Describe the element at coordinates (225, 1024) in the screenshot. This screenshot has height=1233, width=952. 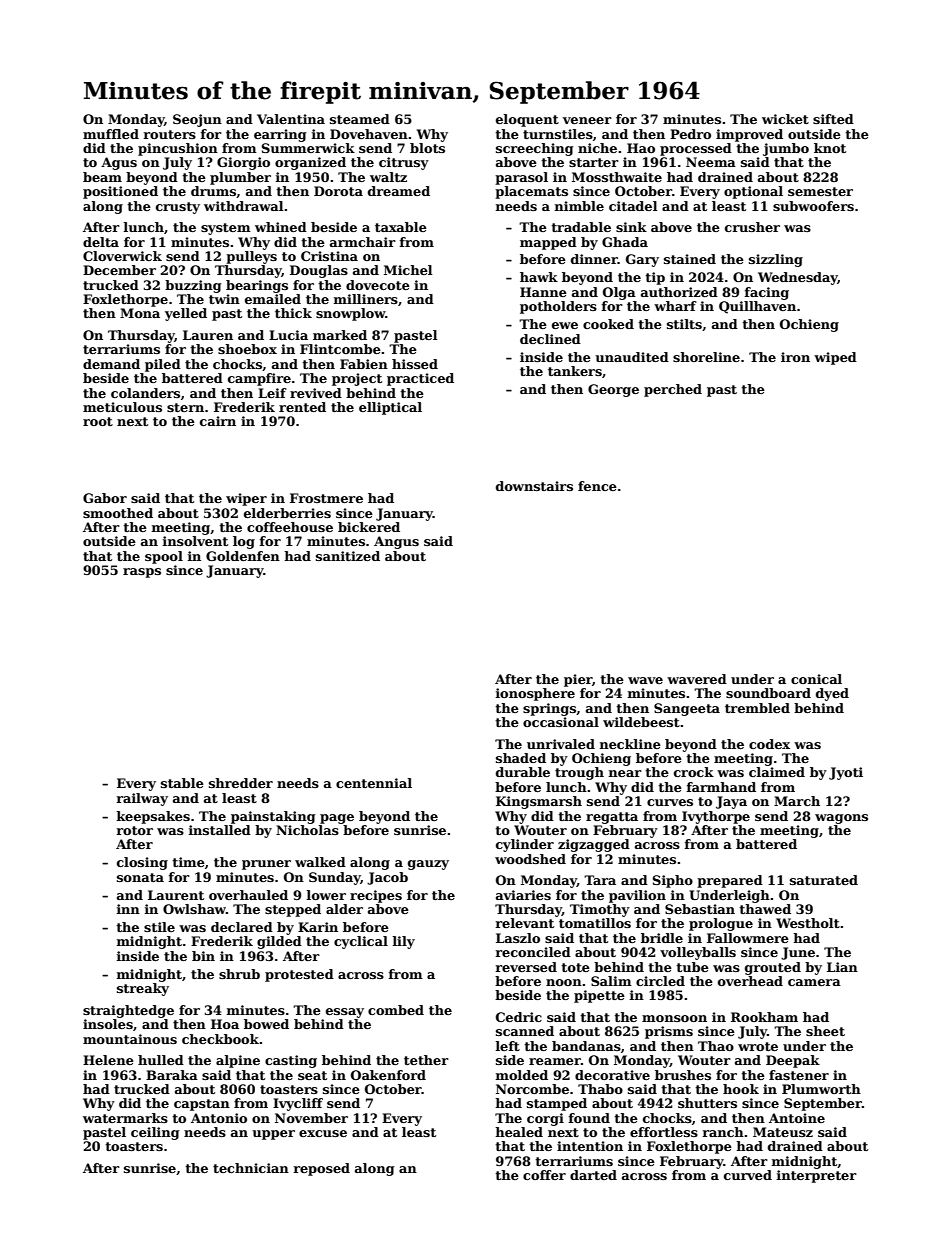
I see `Hoa` at that location.
